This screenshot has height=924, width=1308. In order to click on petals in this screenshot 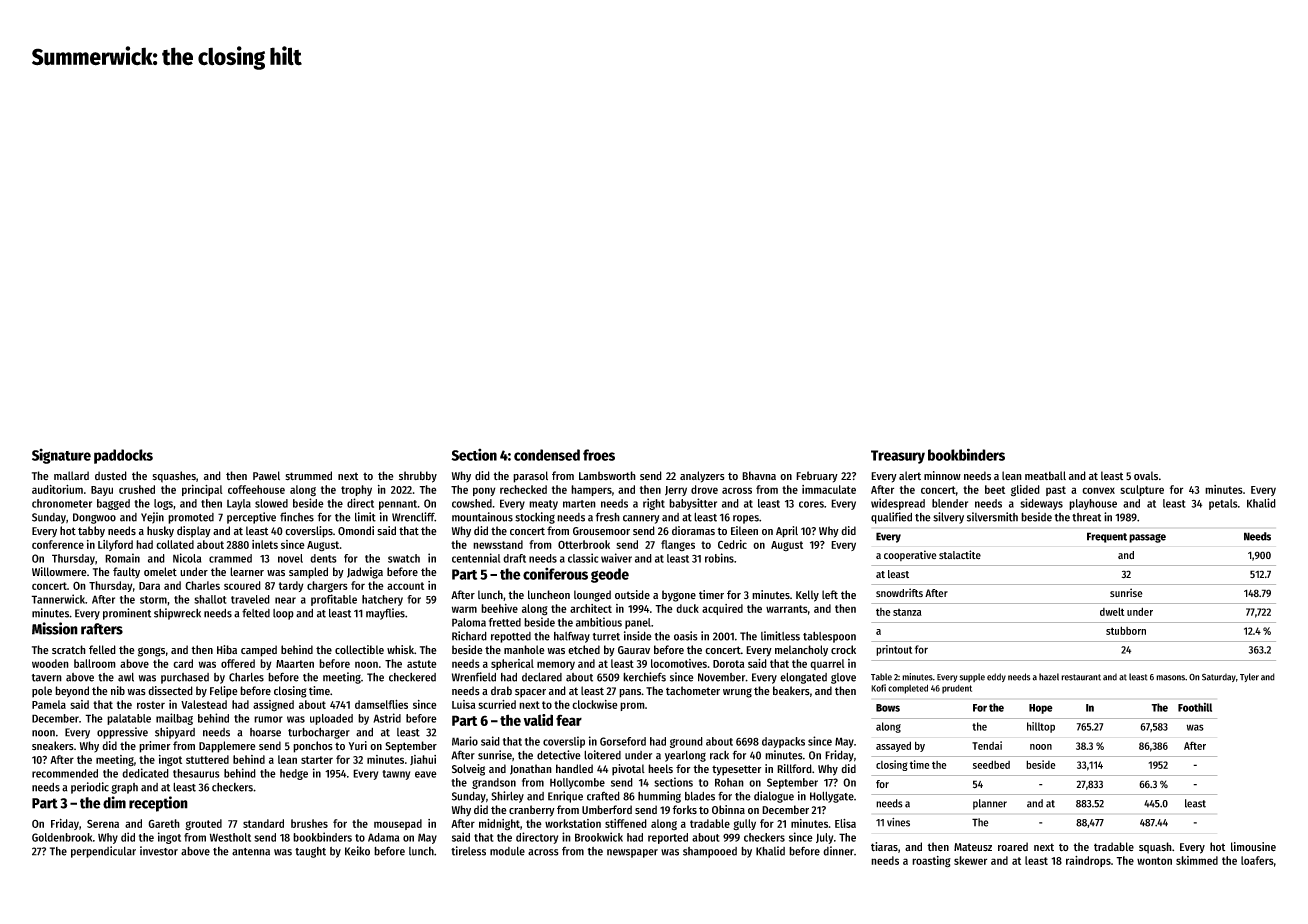, I will do `click(1223, 504)`.
